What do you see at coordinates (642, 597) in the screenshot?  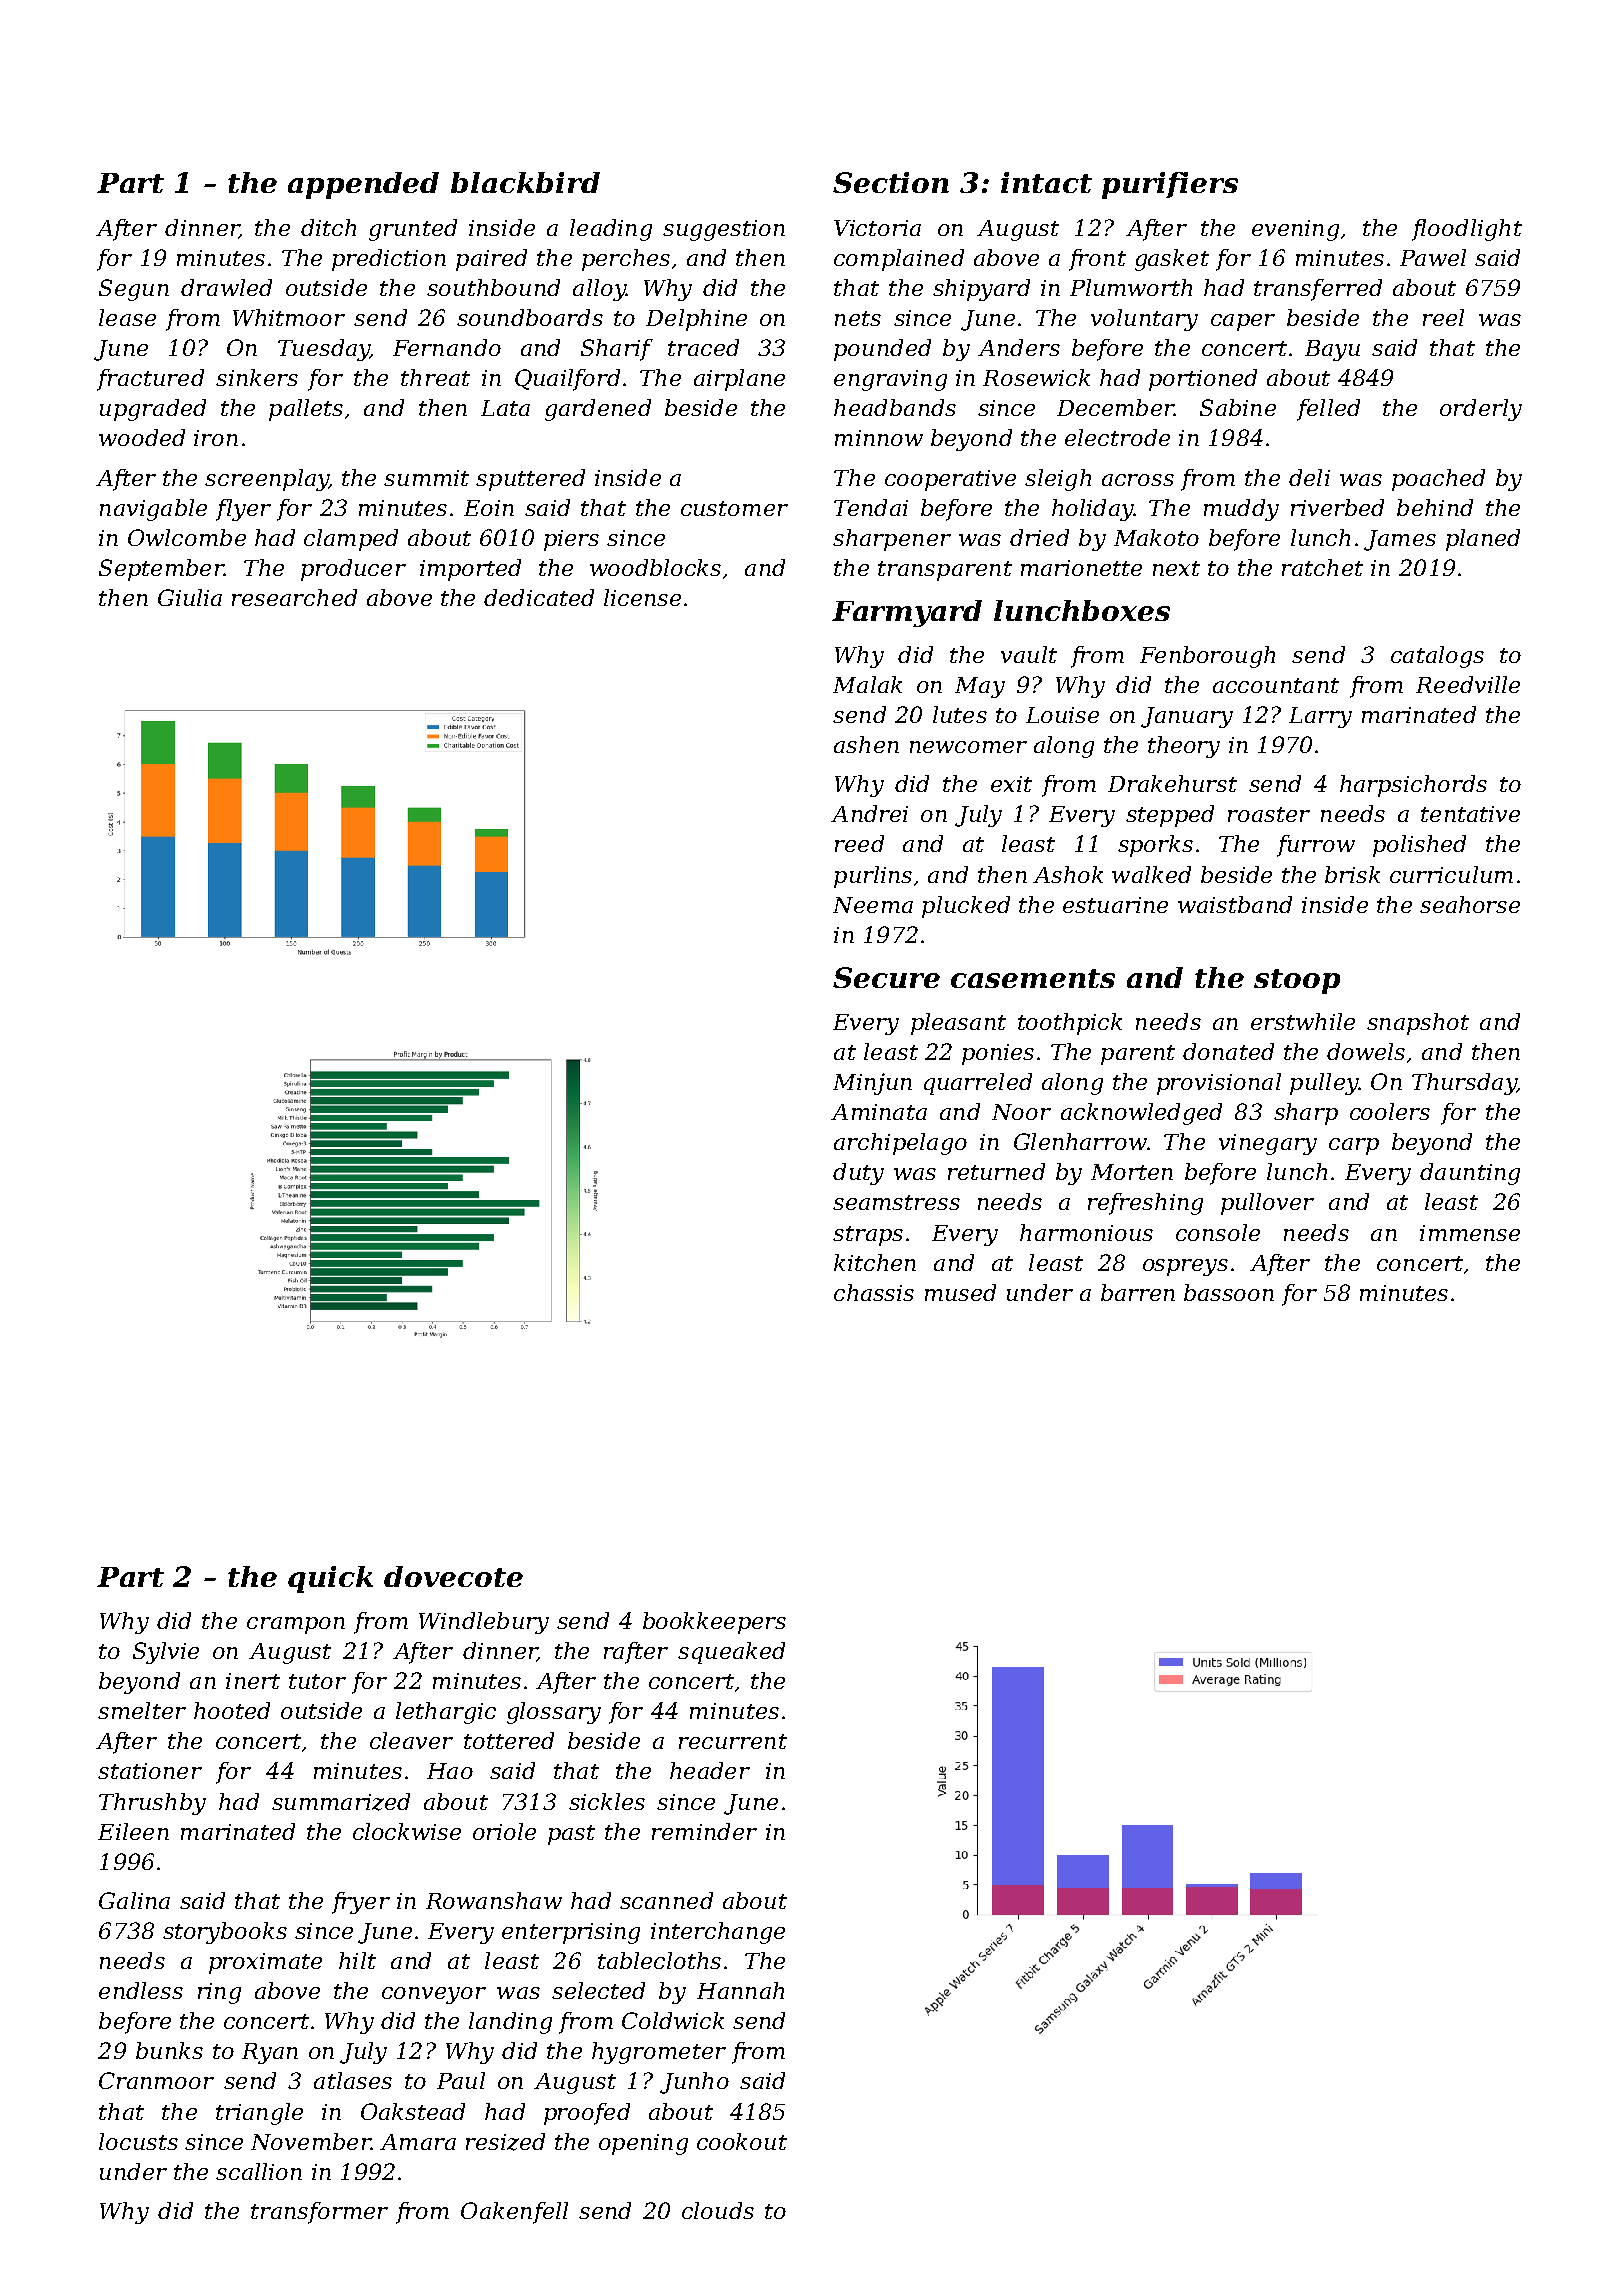 I see `license` at bounding box center [642, 597].
